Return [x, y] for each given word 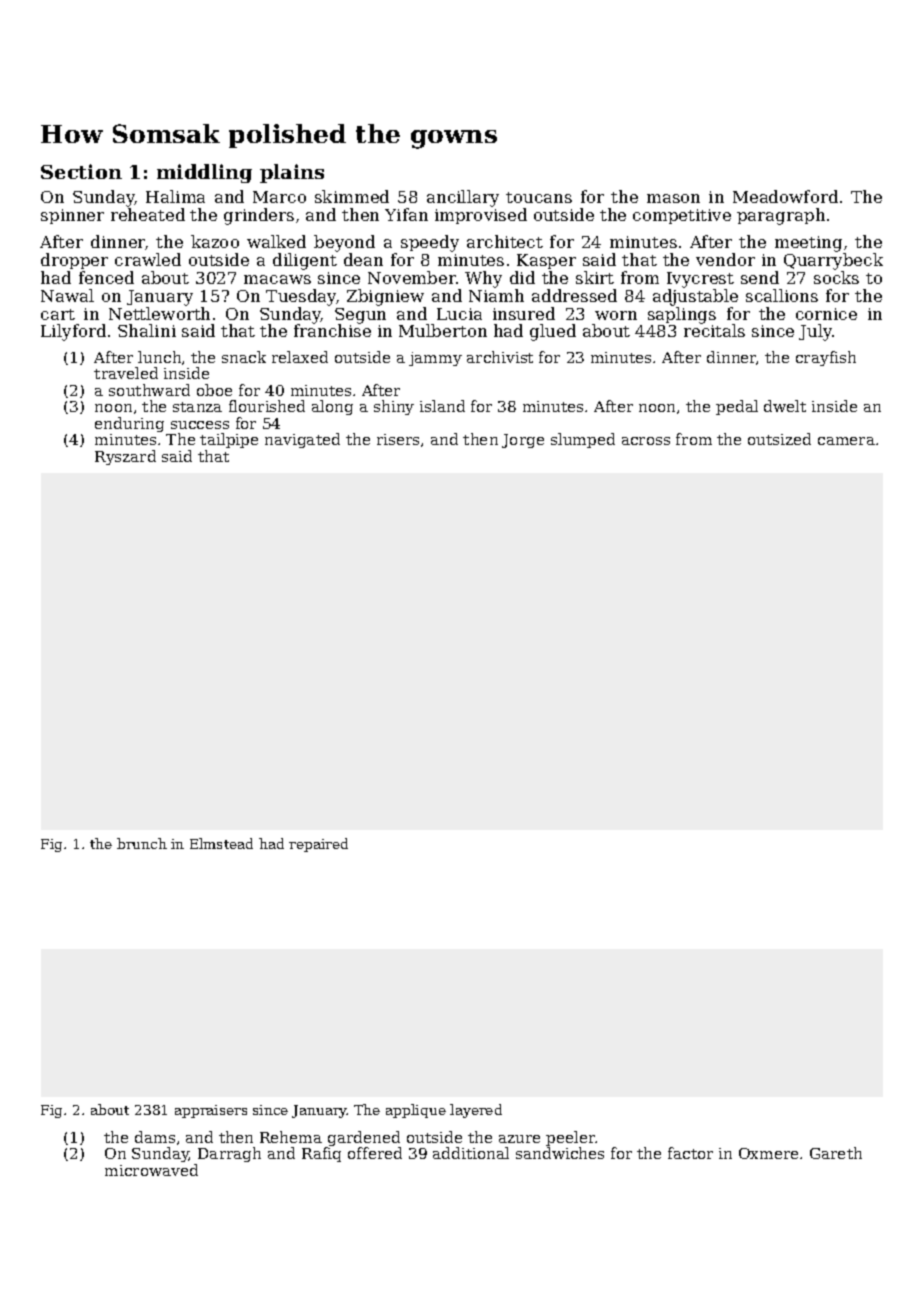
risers [398, 439]
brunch [142, 843]
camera [846, 441]
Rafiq [321, 1155]
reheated [148, 214]
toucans [539, 197]
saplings [682, 315]
